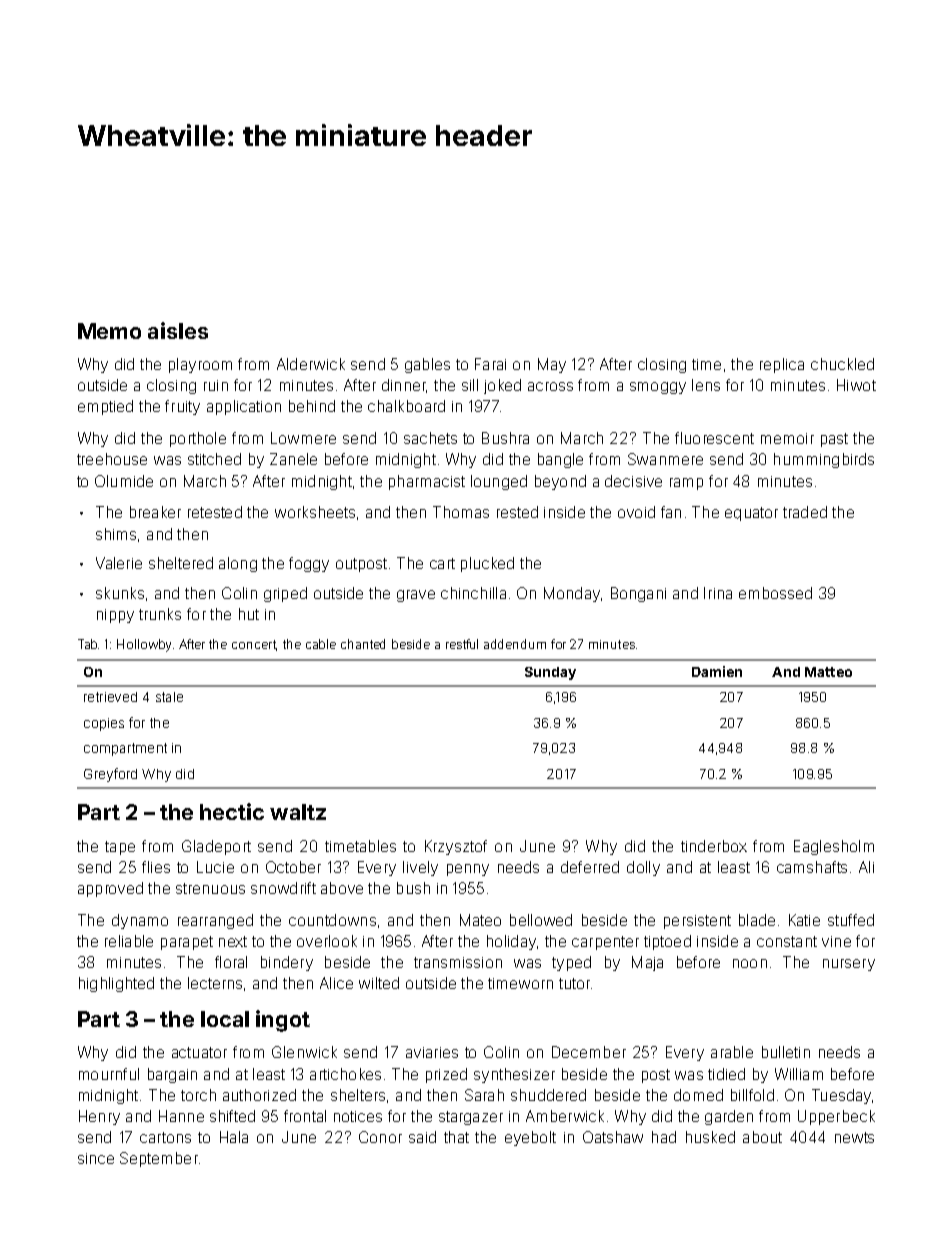 Image resolution: width=952 pixels, height=1233 pixels. I want to click on Tuesday, so click(841, 1096).
